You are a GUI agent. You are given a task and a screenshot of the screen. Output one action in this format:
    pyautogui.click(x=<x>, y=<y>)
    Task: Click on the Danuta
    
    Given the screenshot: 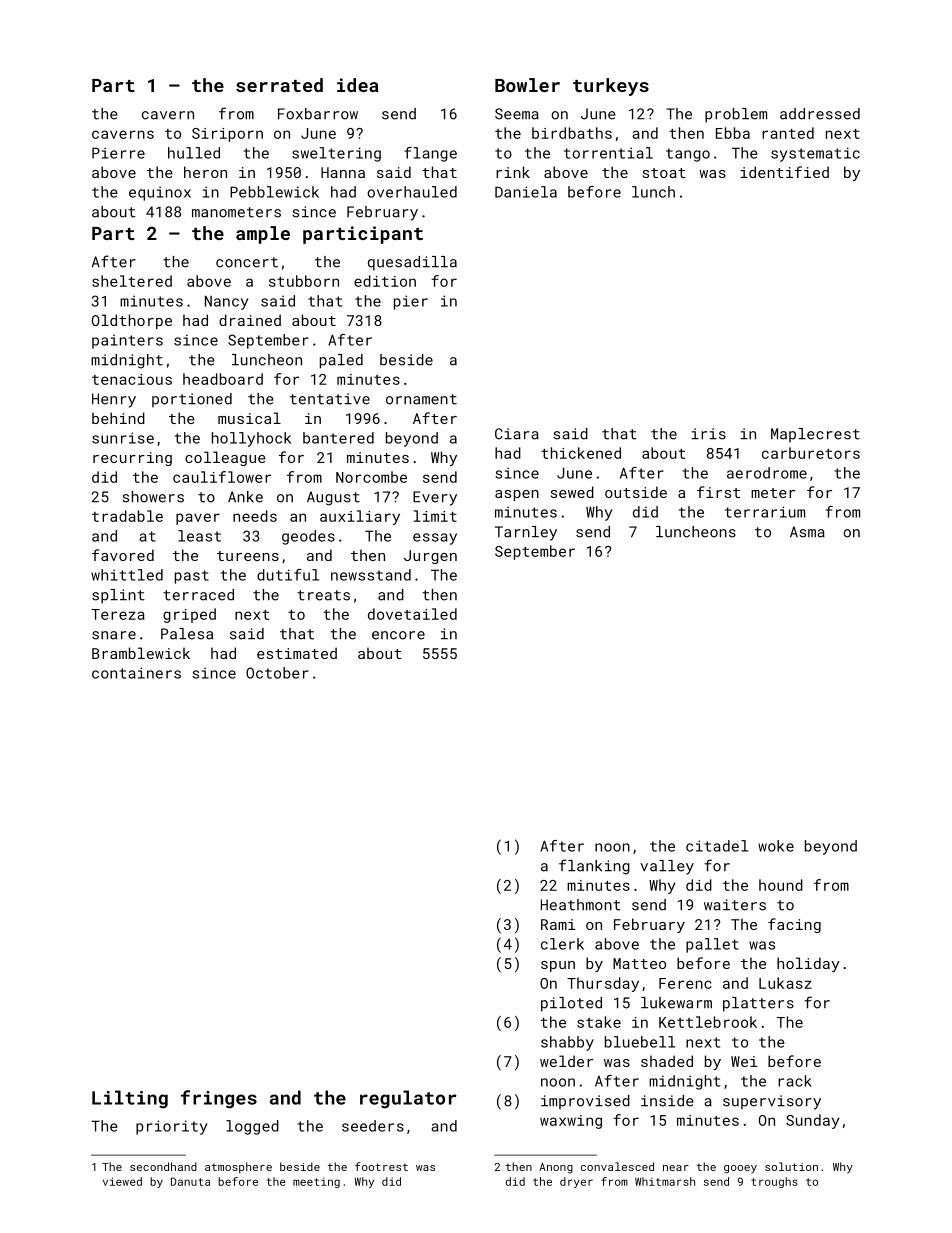 What is the action you would take?
    pyautogui.click(x=190, y=1181)
